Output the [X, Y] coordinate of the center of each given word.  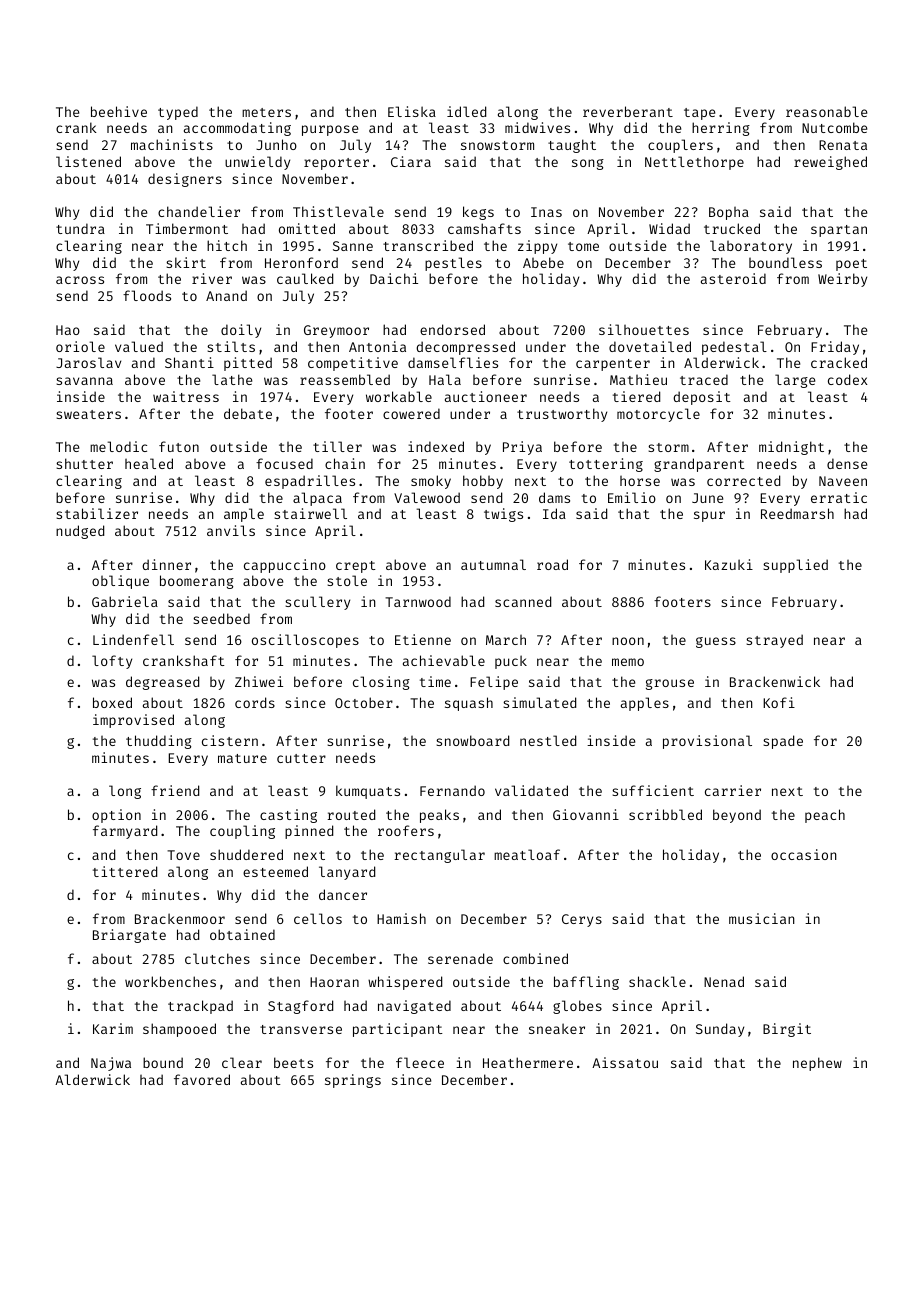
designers [185, 180]
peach [825, 816]
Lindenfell [133, 639]
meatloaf [527, 854]
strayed [774, 641]
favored [202, 1079]
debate [248, 413]
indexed [436, 446]
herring [721, 129]
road [552, 564]
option [116, 816]
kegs [478, 213]
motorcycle [658, 415]
